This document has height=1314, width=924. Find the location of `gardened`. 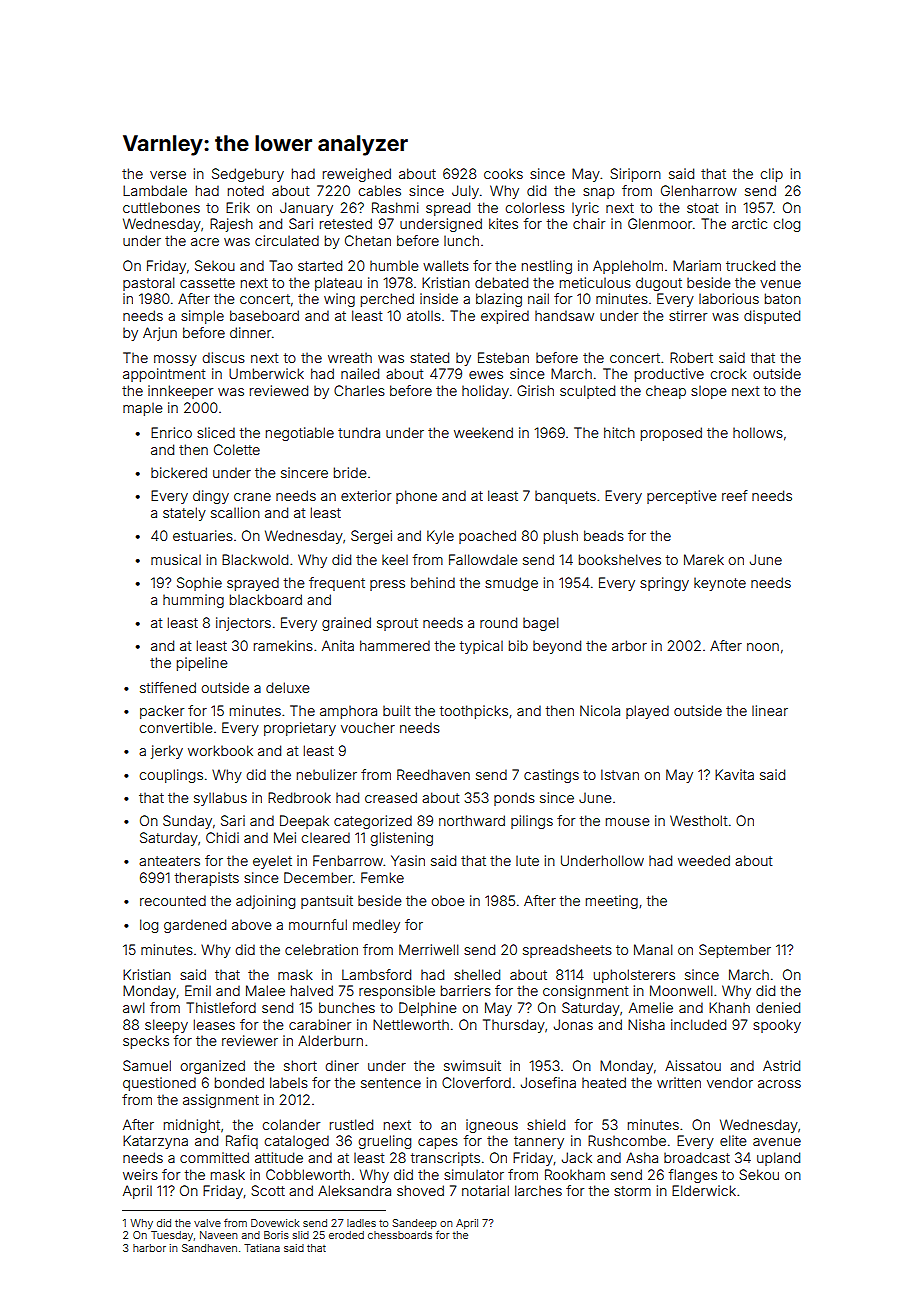

gardened is located at coordinates (195, 926).
